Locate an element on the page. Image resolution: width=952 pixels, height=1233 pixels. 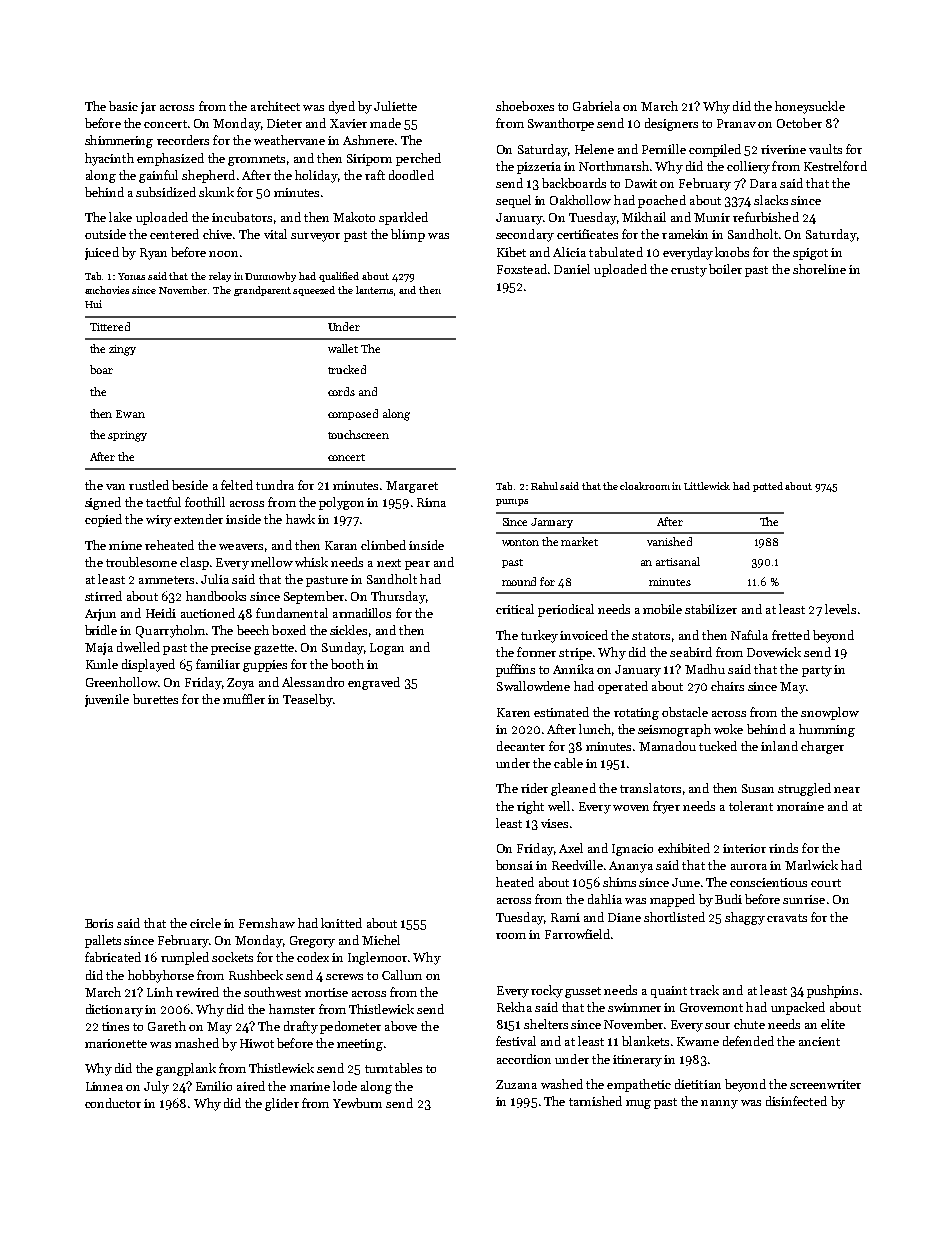
shoreline is located at coordinates (819, 269).
